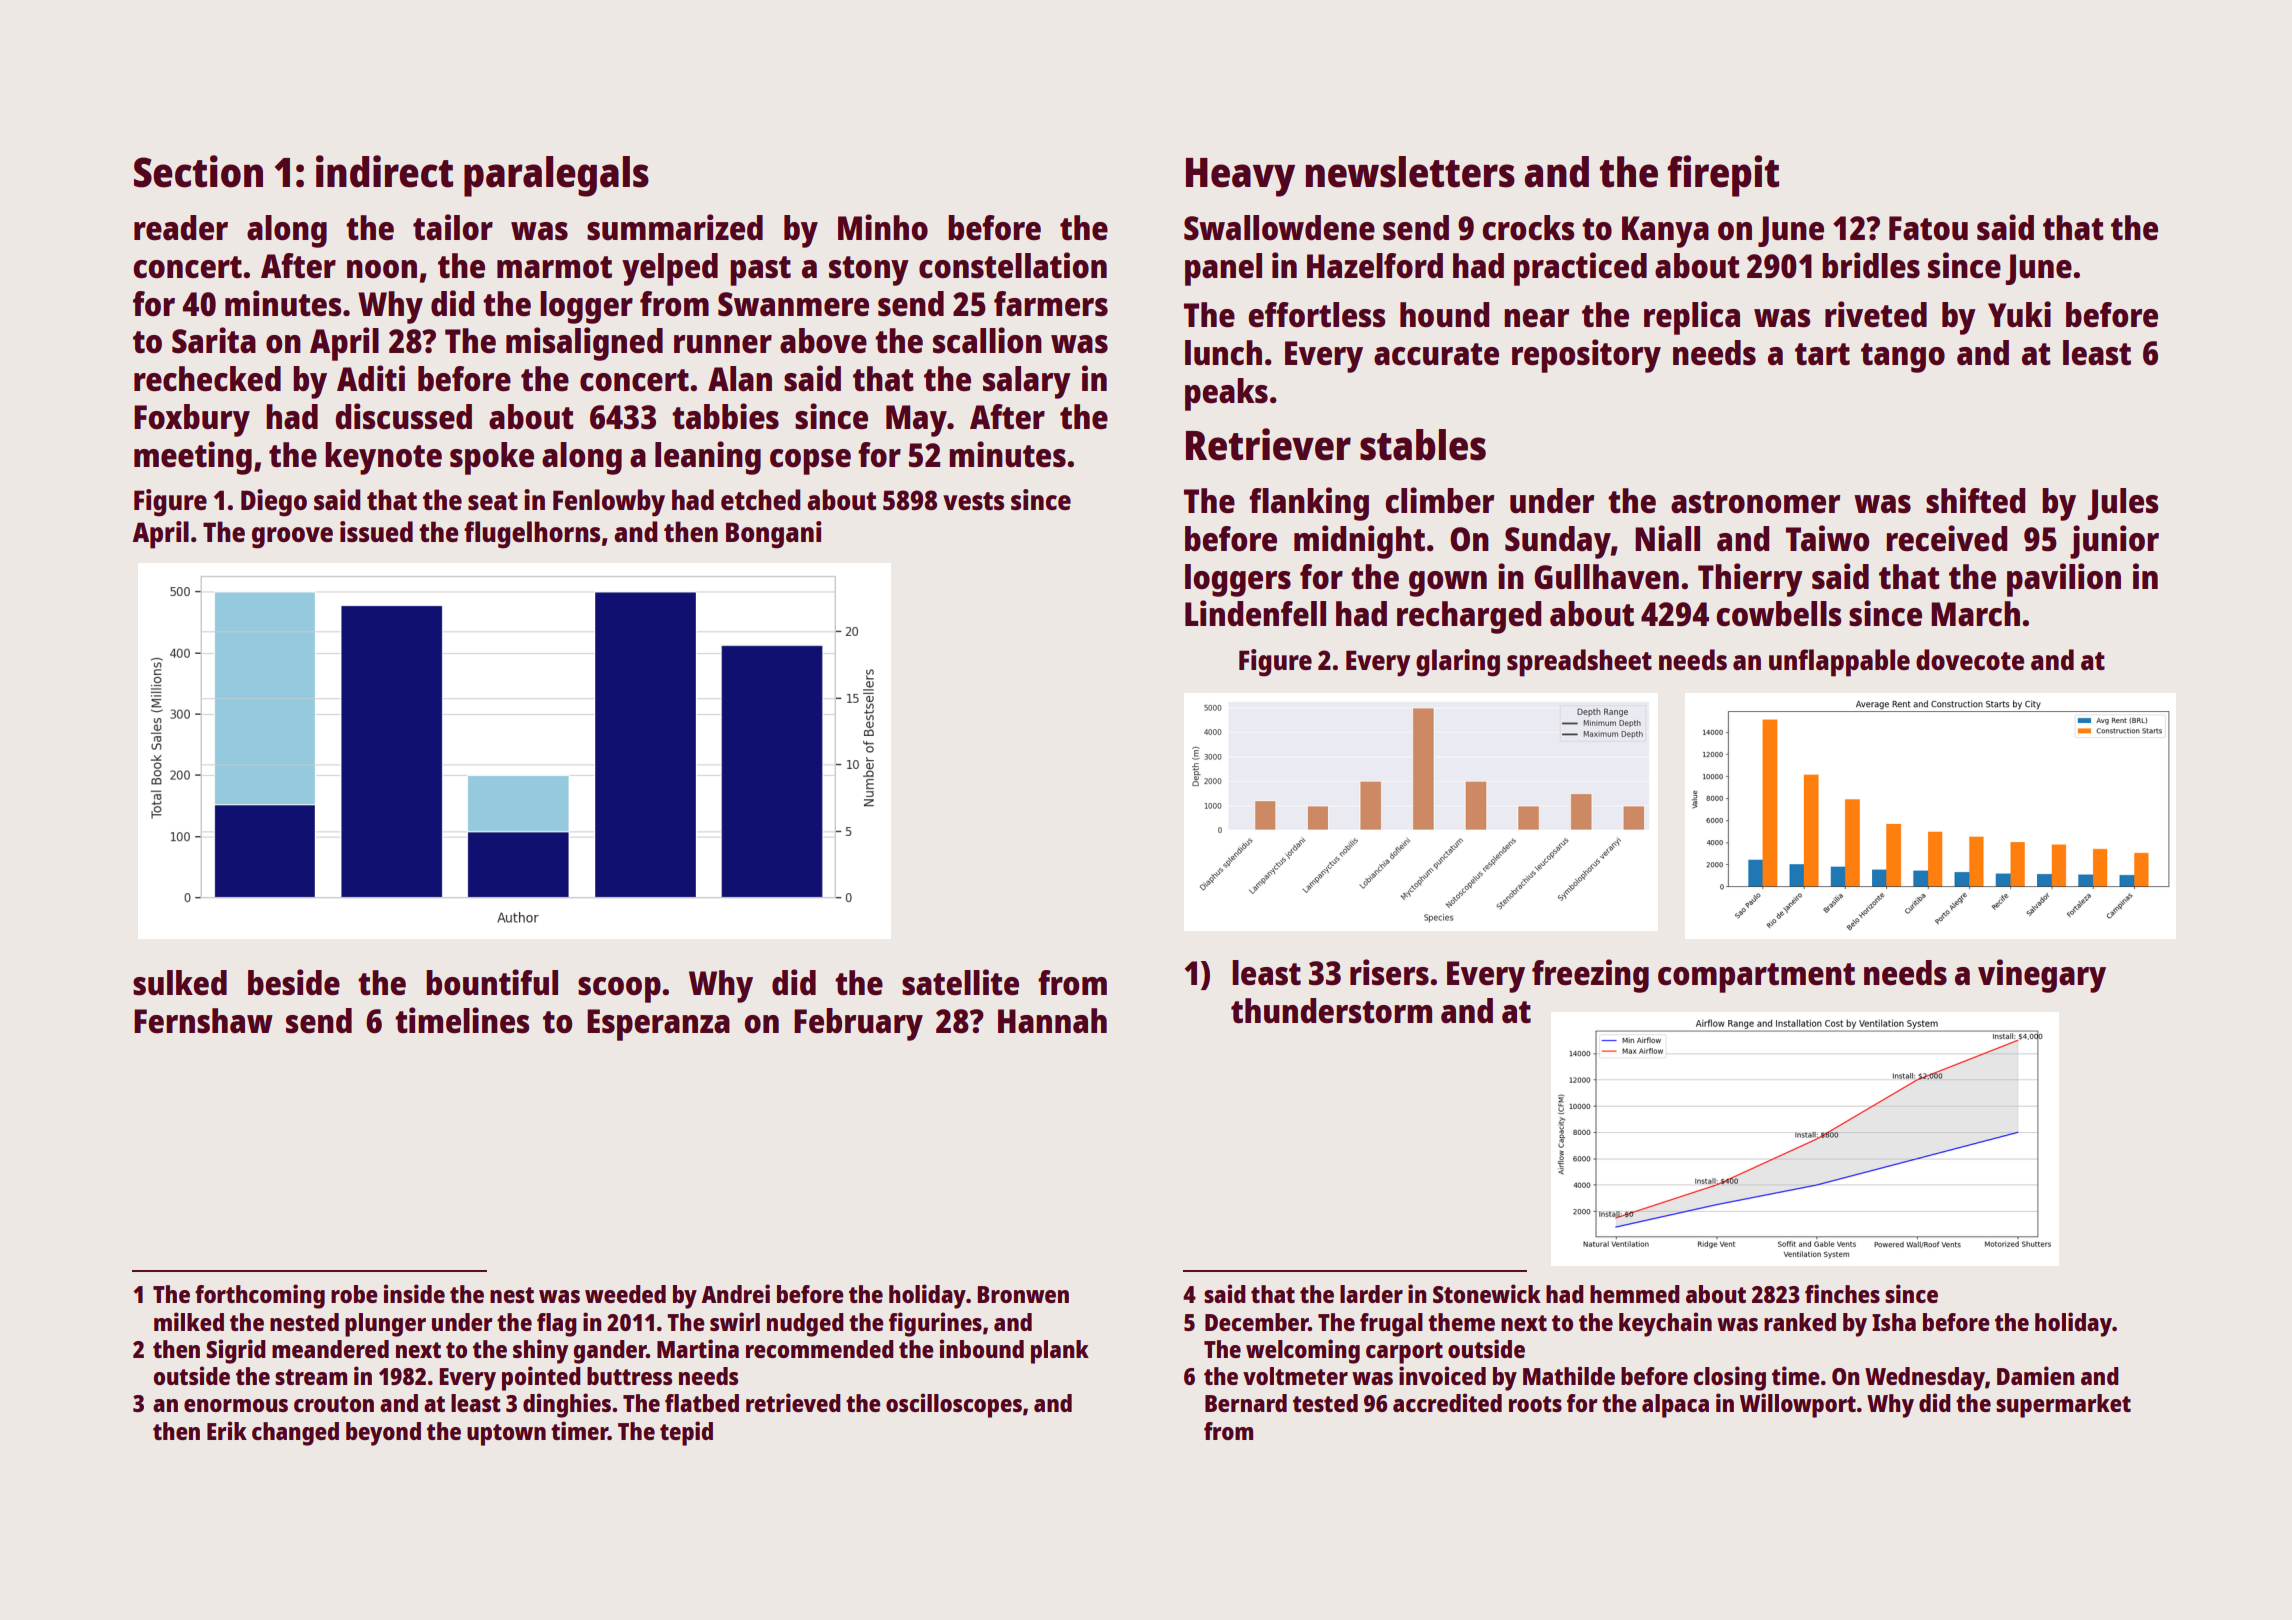 The image size is (2292, 1620). Describe the element at coordinates (198, 171) in the page. I see `Section` at that location.
